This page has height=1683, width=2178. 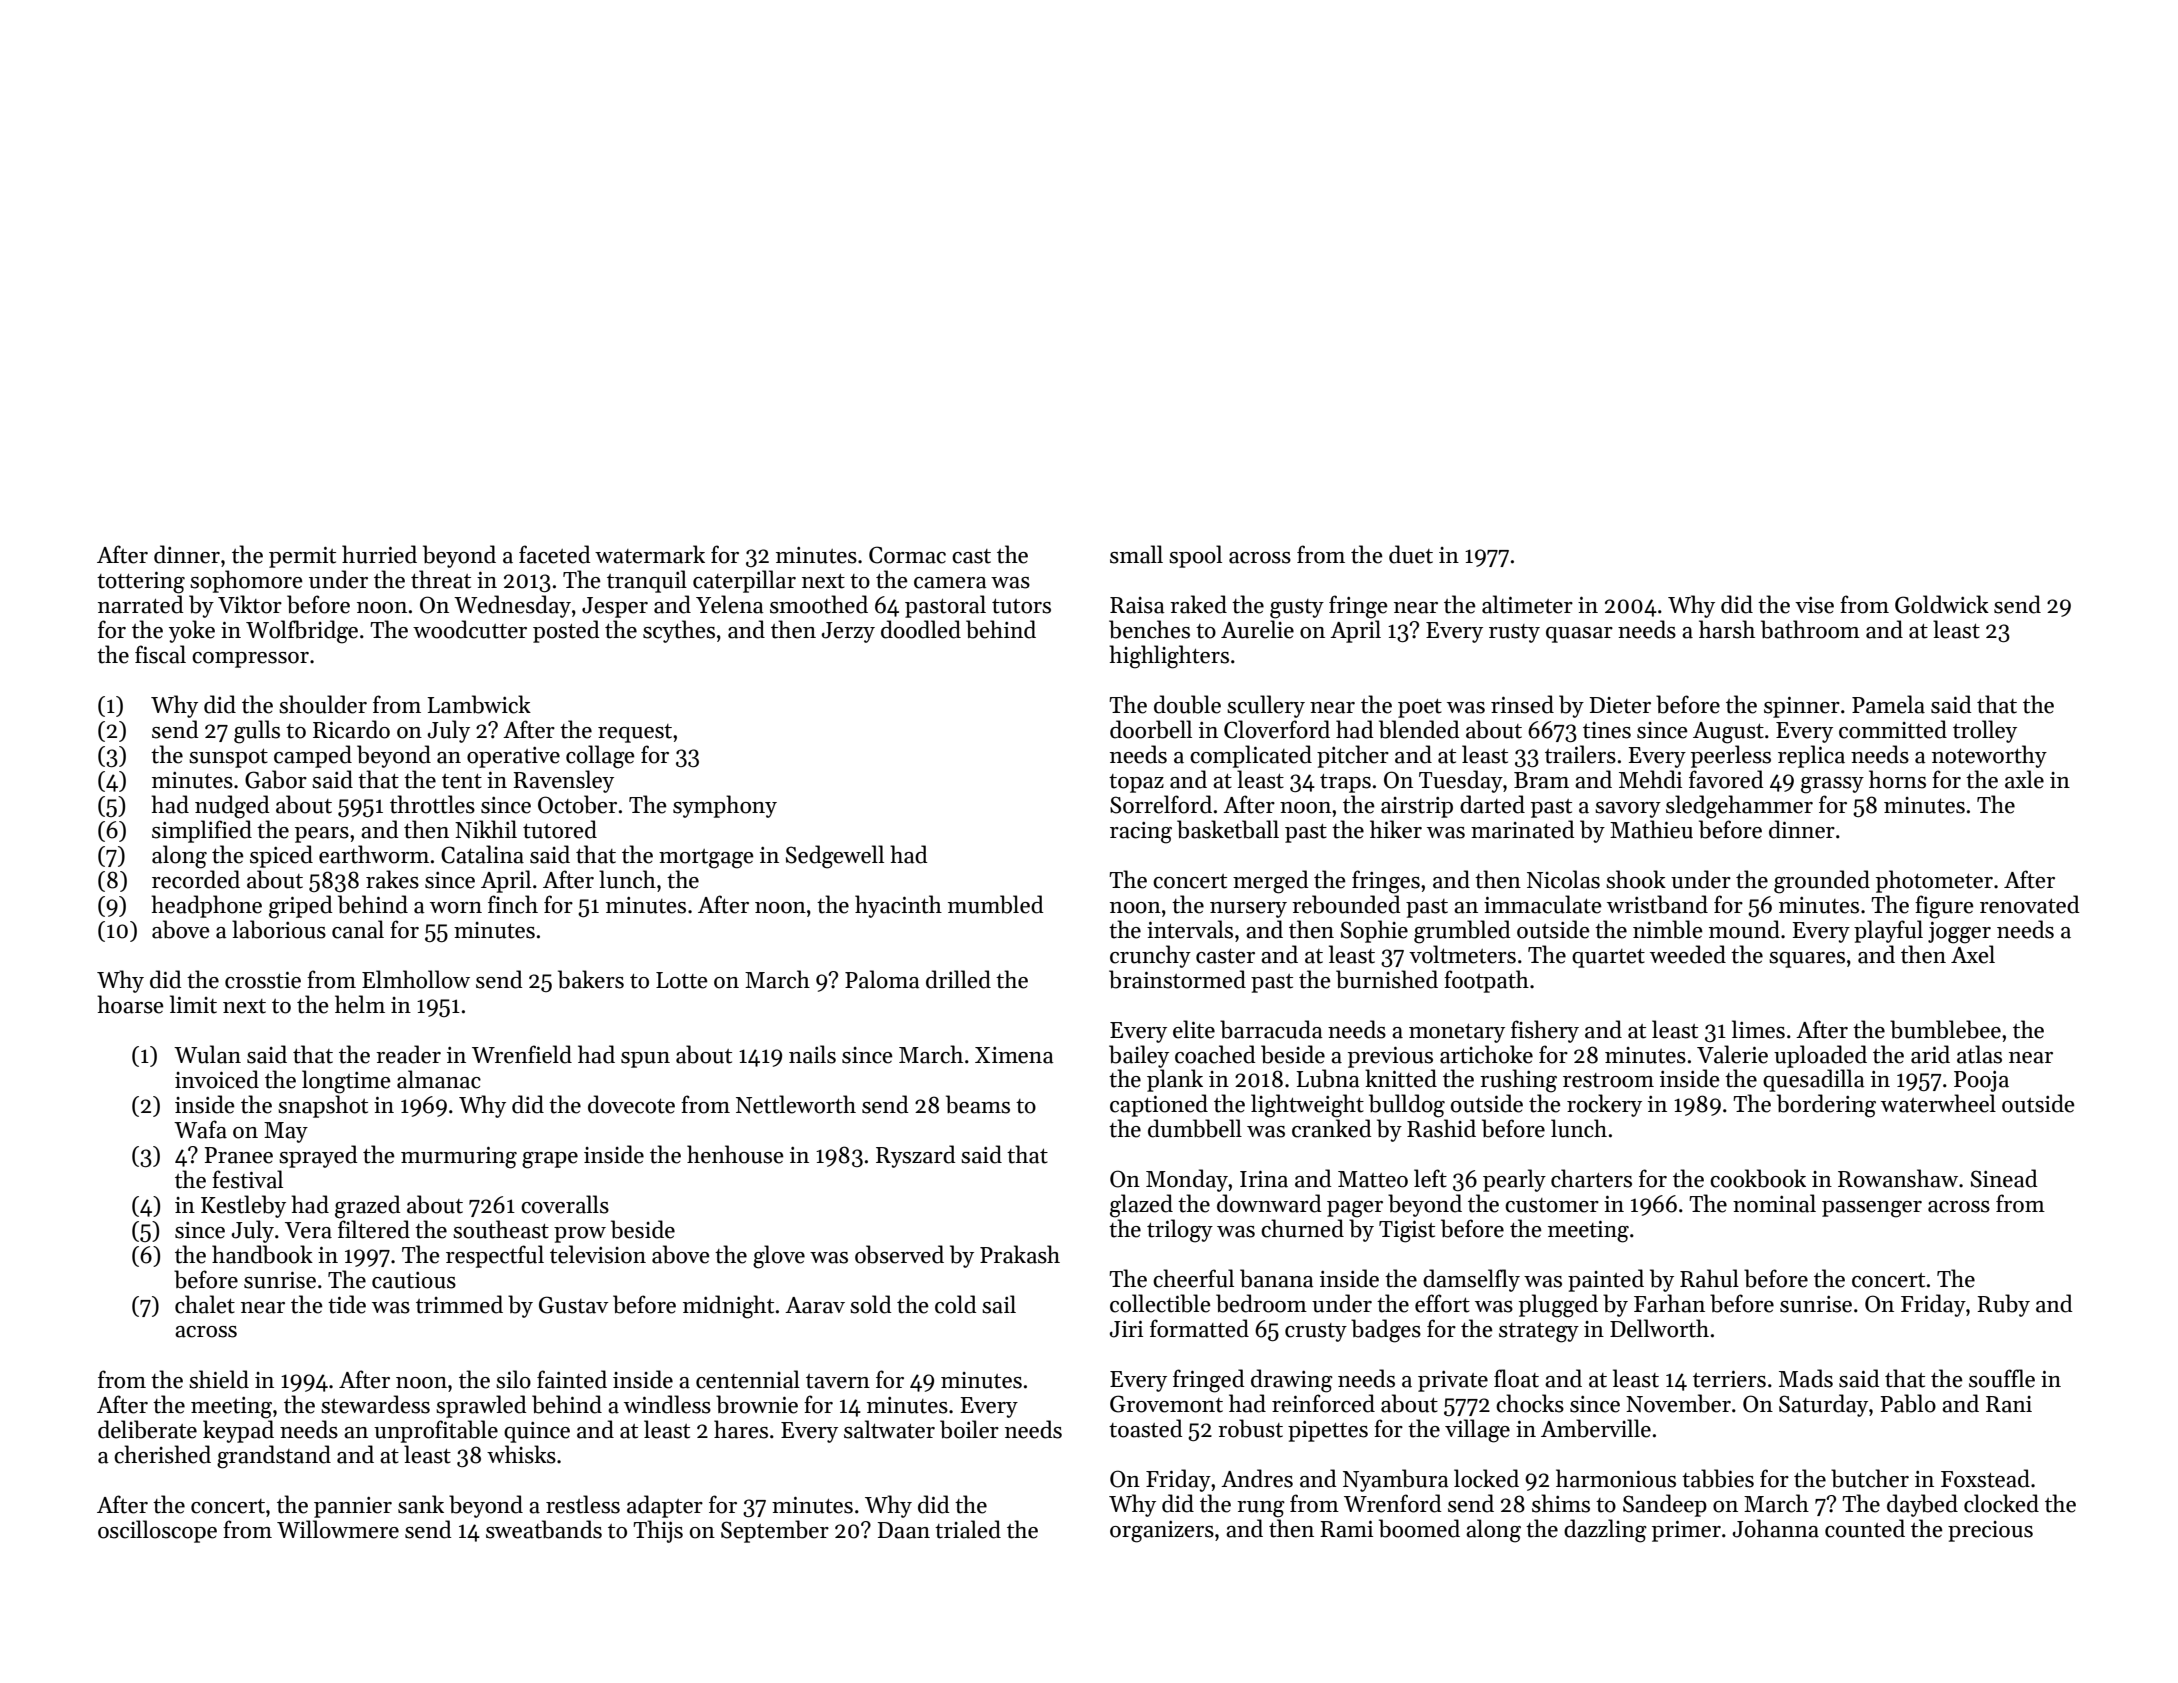 What do you see at coordinates (1596, 1428) in the page?
I see `Amberville` at bounding box center [1596, 1428].
